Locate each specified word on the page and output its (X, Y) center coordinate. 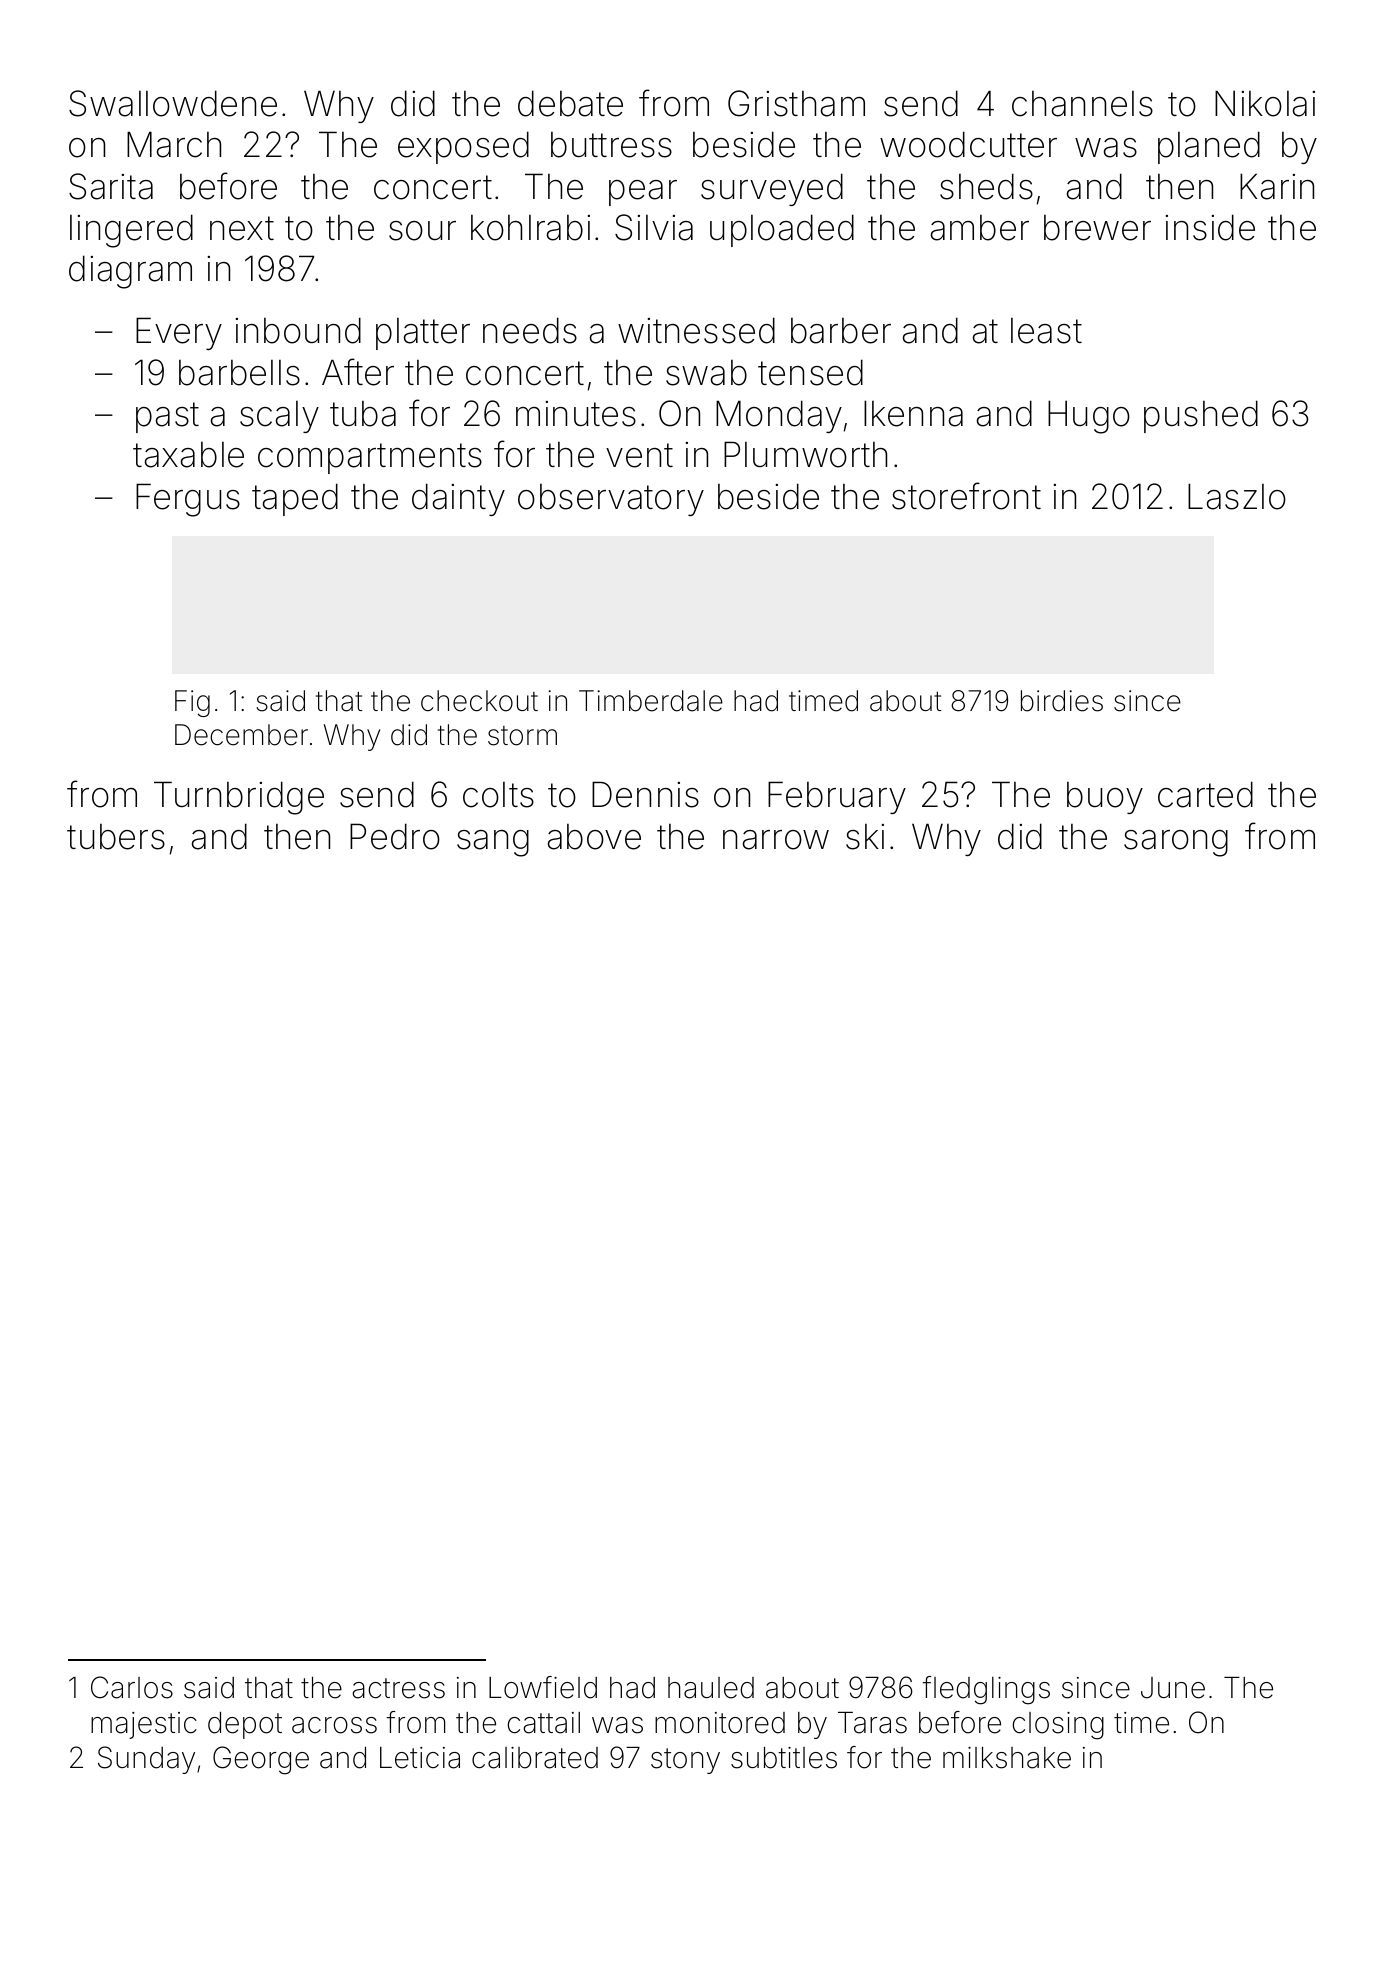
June (1173, 1688)
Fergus (188, 500)
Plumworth (805, 454)
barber (841, 331)
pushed (1201, 416)
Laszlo (1237, 496)
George (261, 1760)
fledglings (986, 1690)
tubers (116, 837)
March (174, 144)
